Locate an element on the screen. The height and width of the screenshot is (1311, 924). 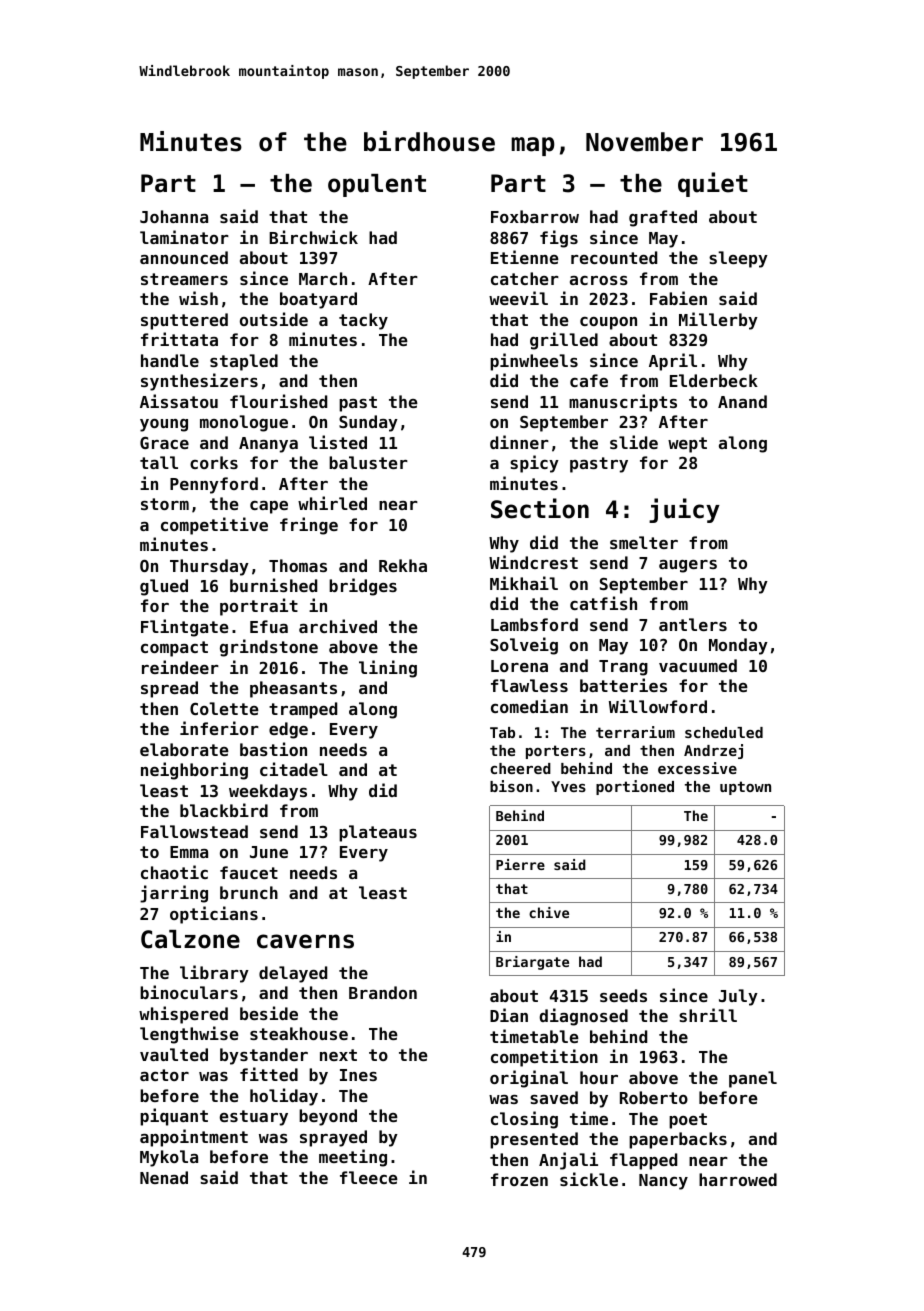
opulent is located at coordinates (377, 185).
